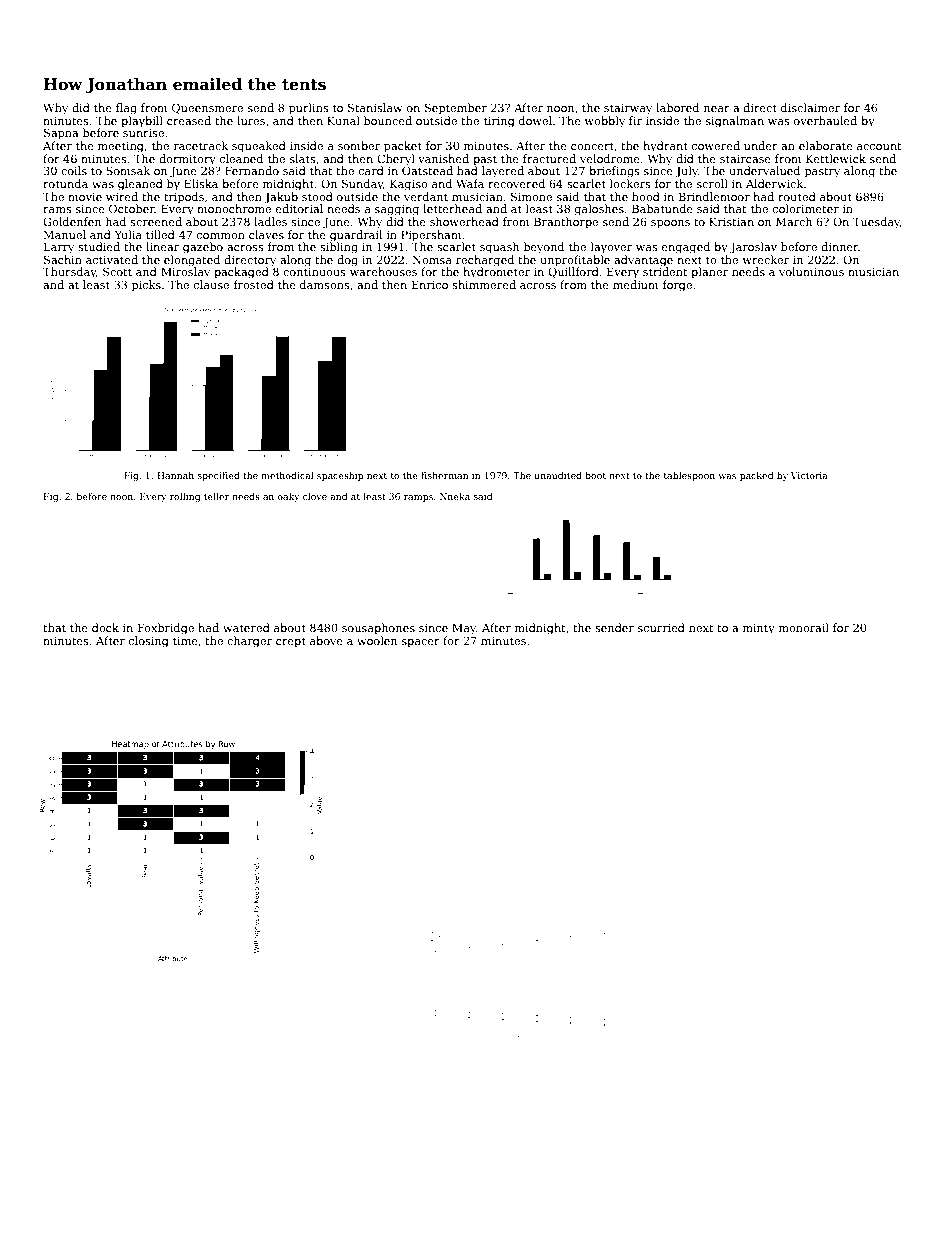 The height and width of the document is (1233, 952). Describe the element at coordinates (409, 185) in the document. I see `Kagiso` at that location.
